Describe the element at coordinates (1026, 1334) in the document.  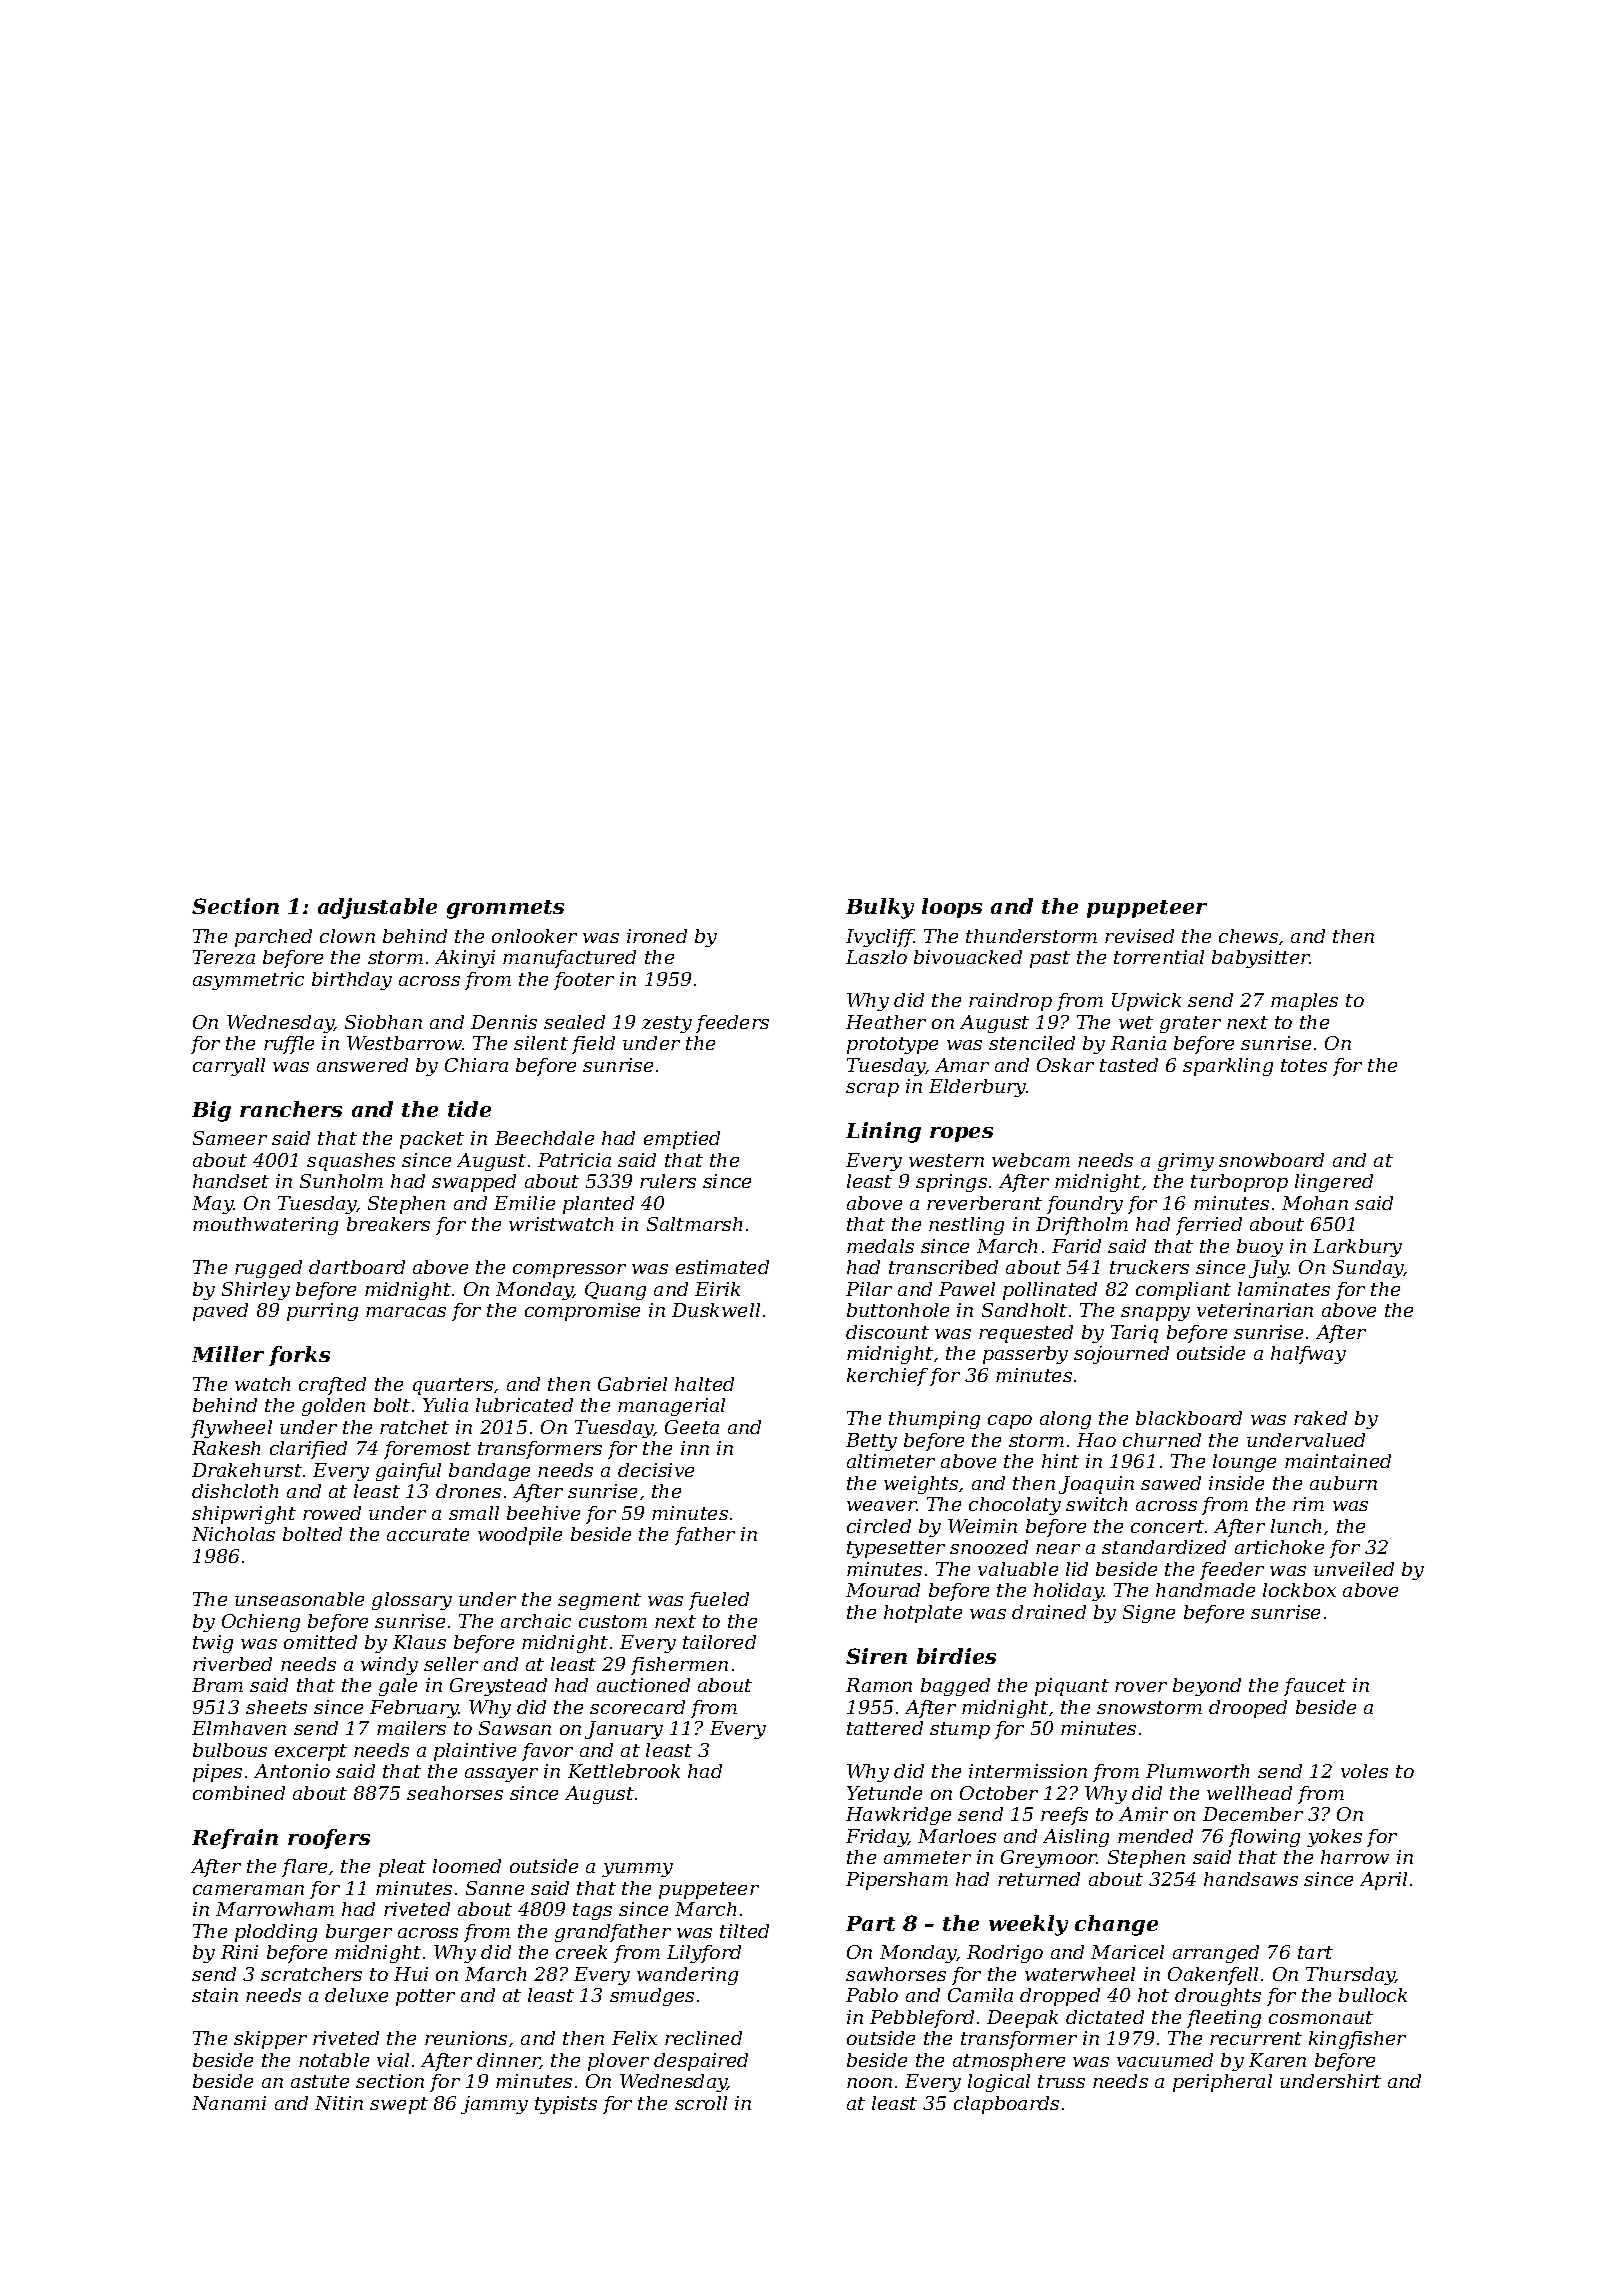
I see `requested` at that location.
